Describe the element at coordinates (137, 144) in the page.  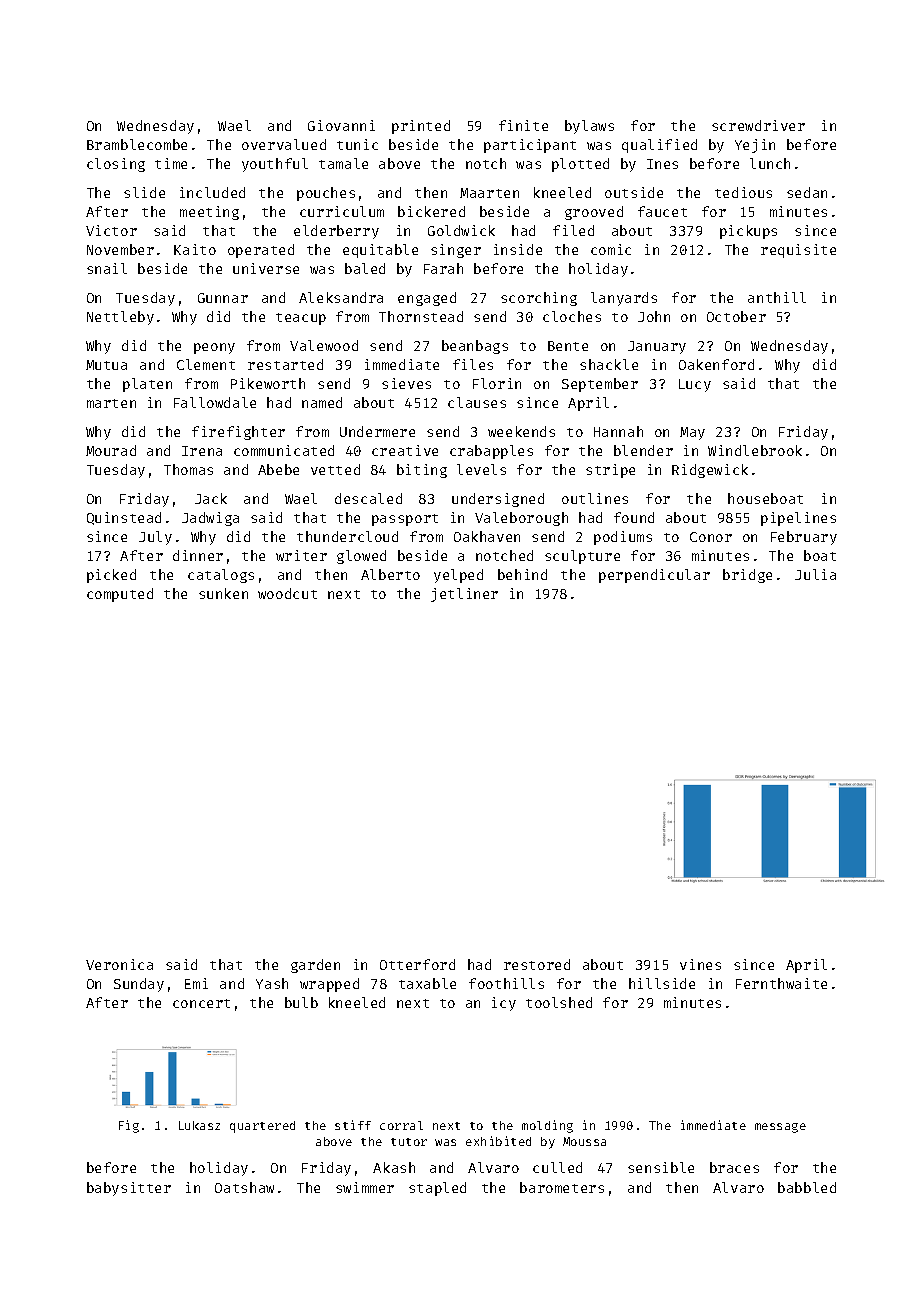
I see `Bramblecombe` at that location.
